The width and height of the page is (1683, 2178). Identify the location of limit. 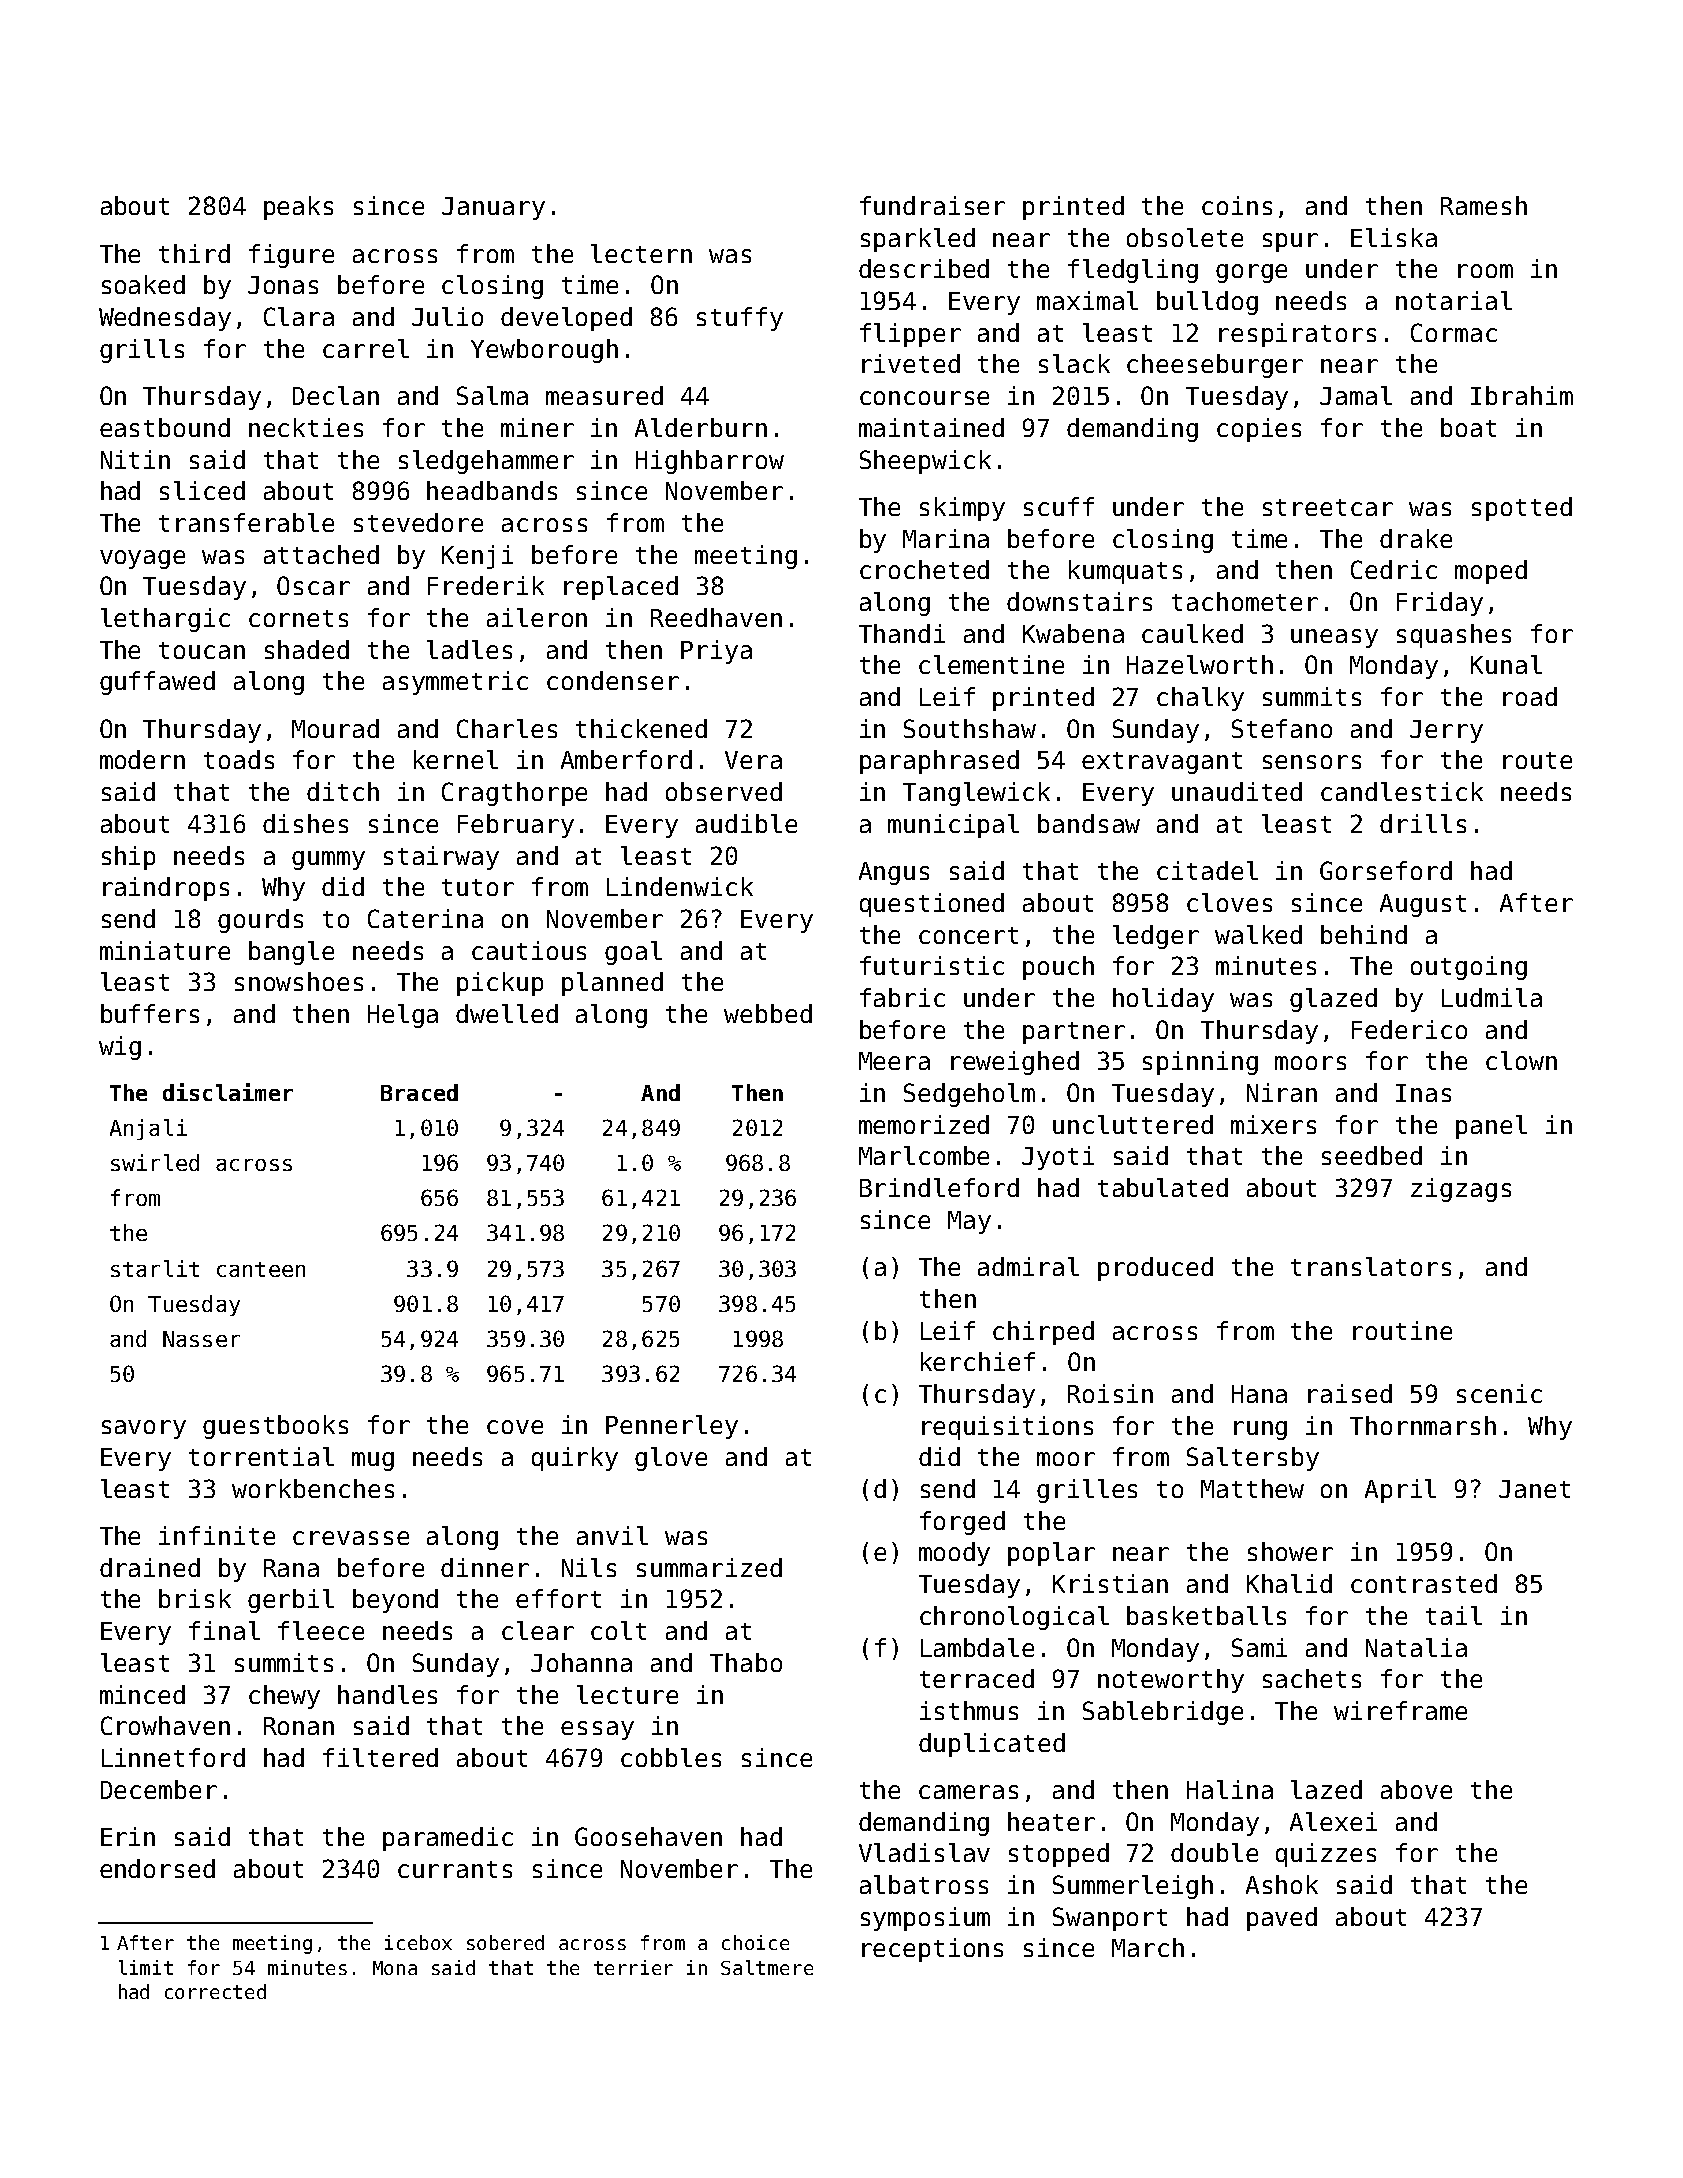
(146, 1967).
